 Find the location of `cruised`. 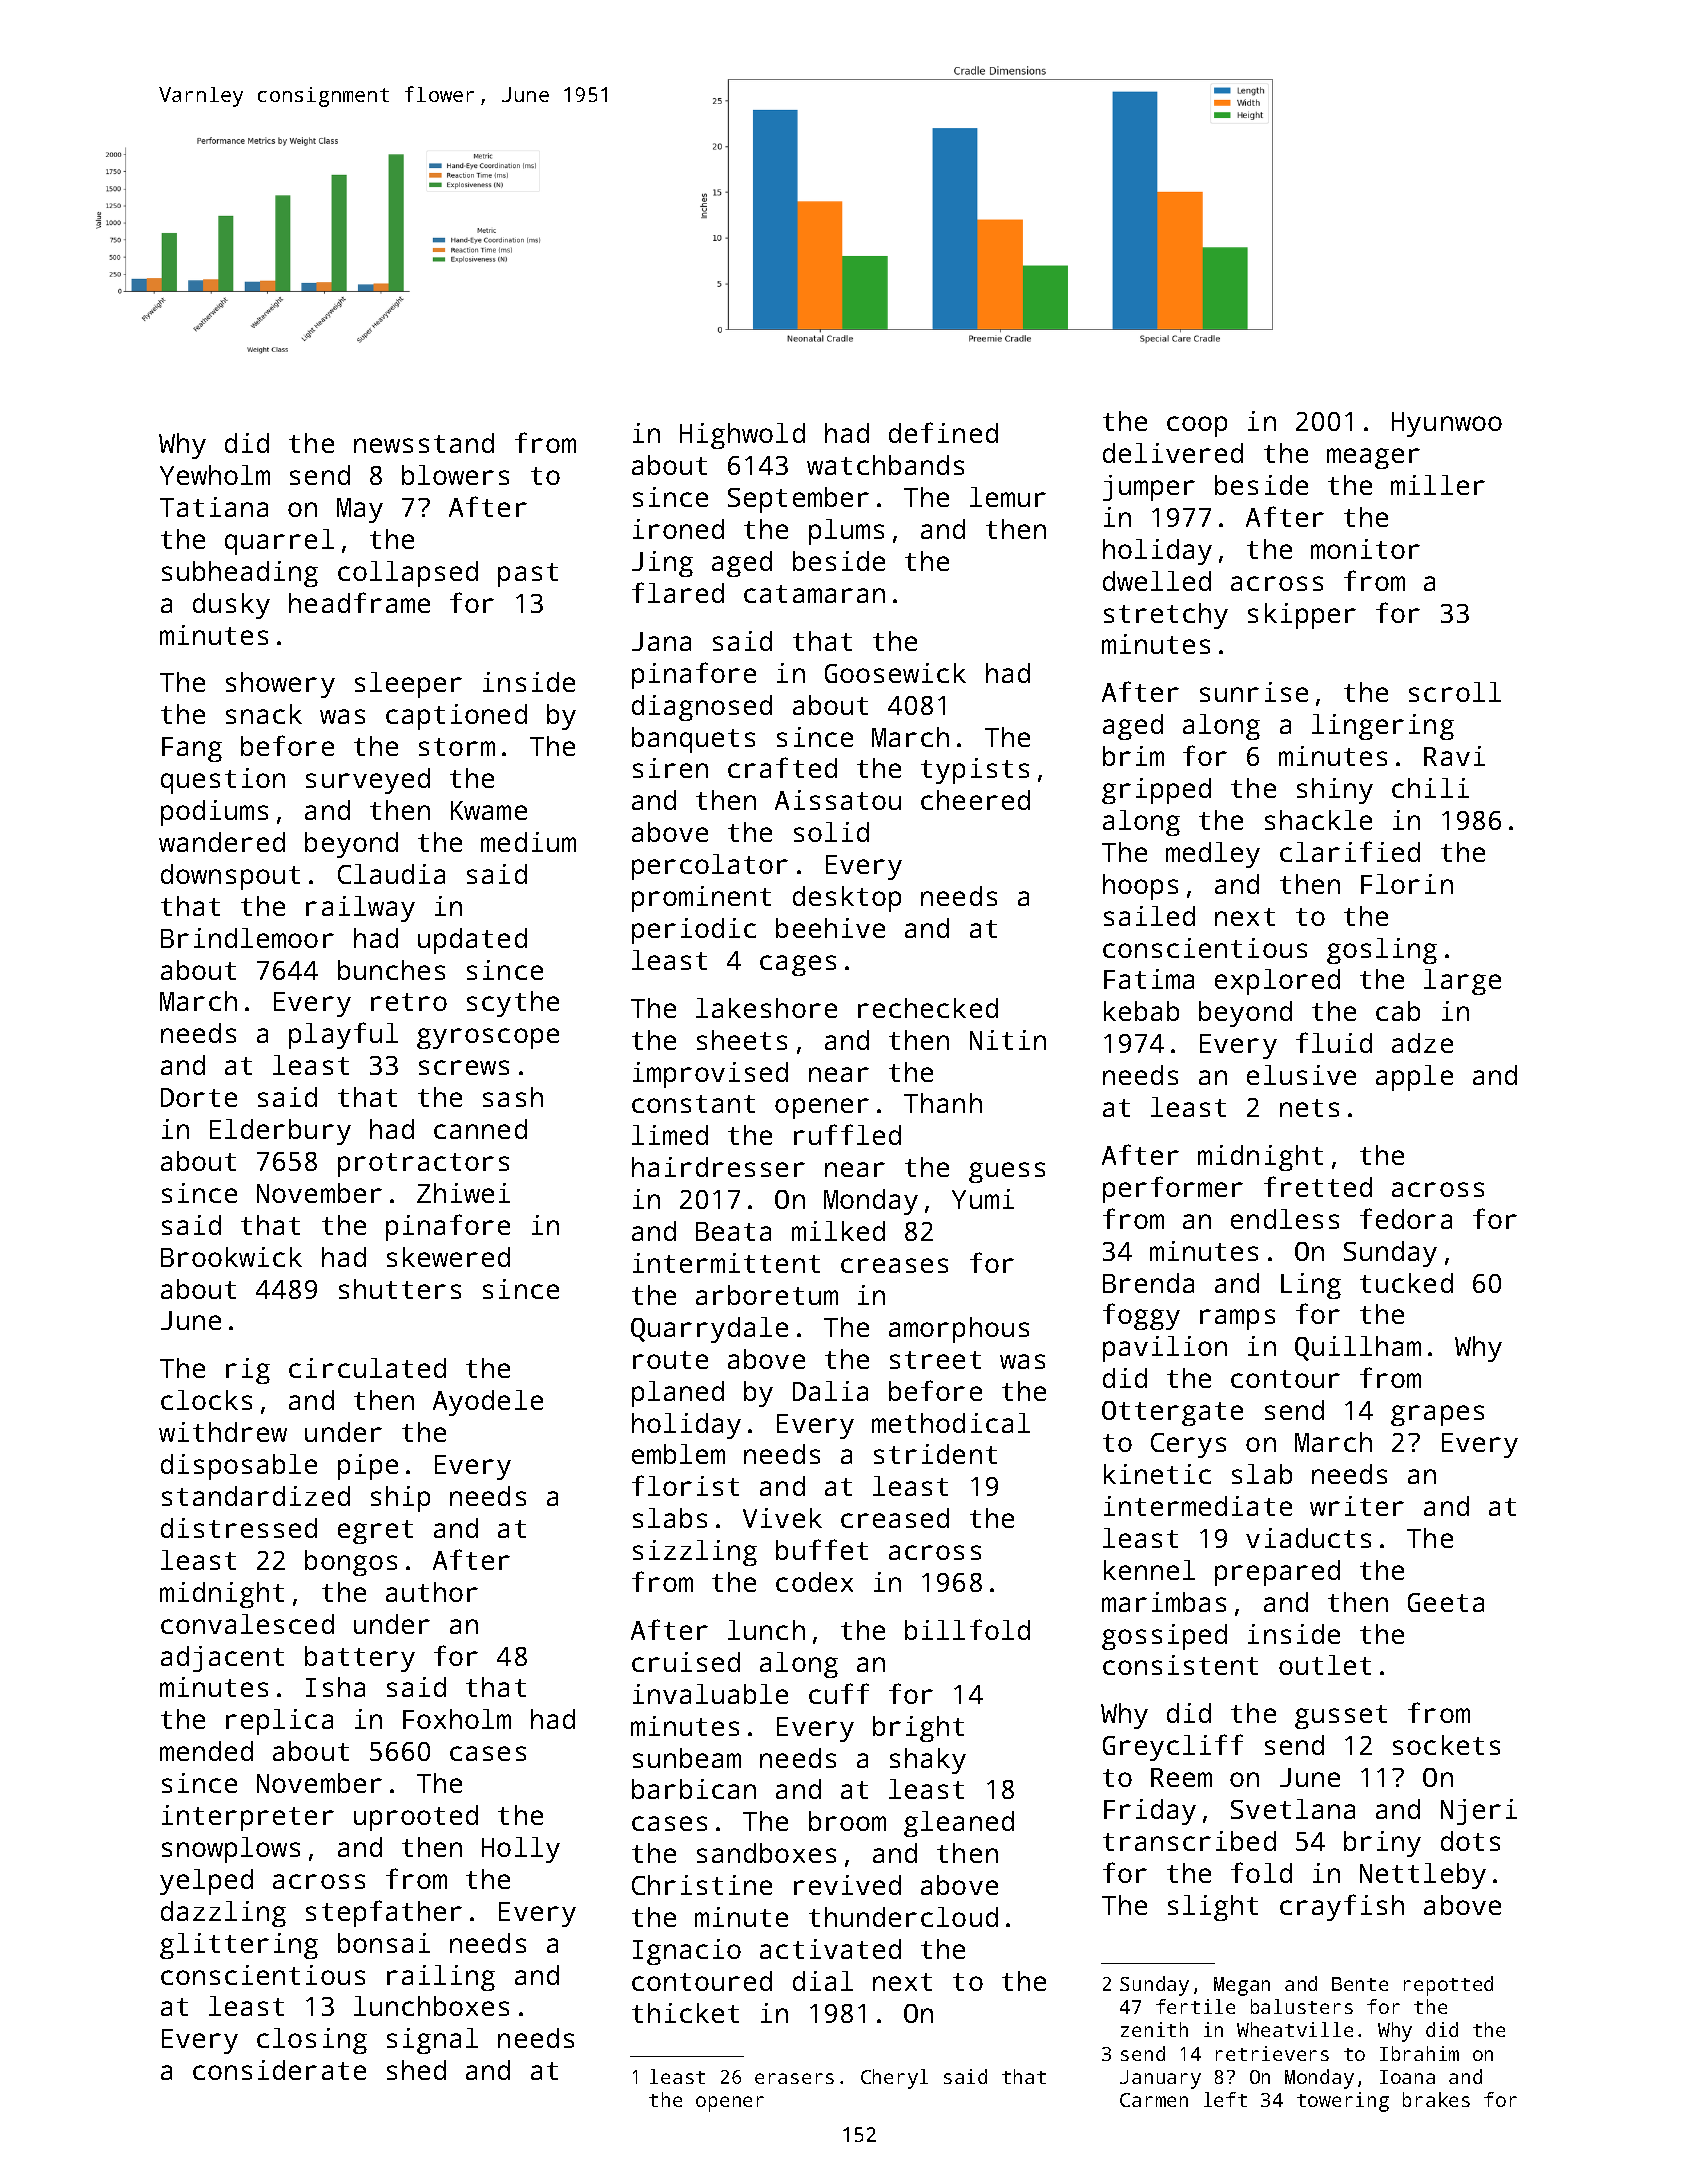

cruised is located at coordinates (686, 1662).
